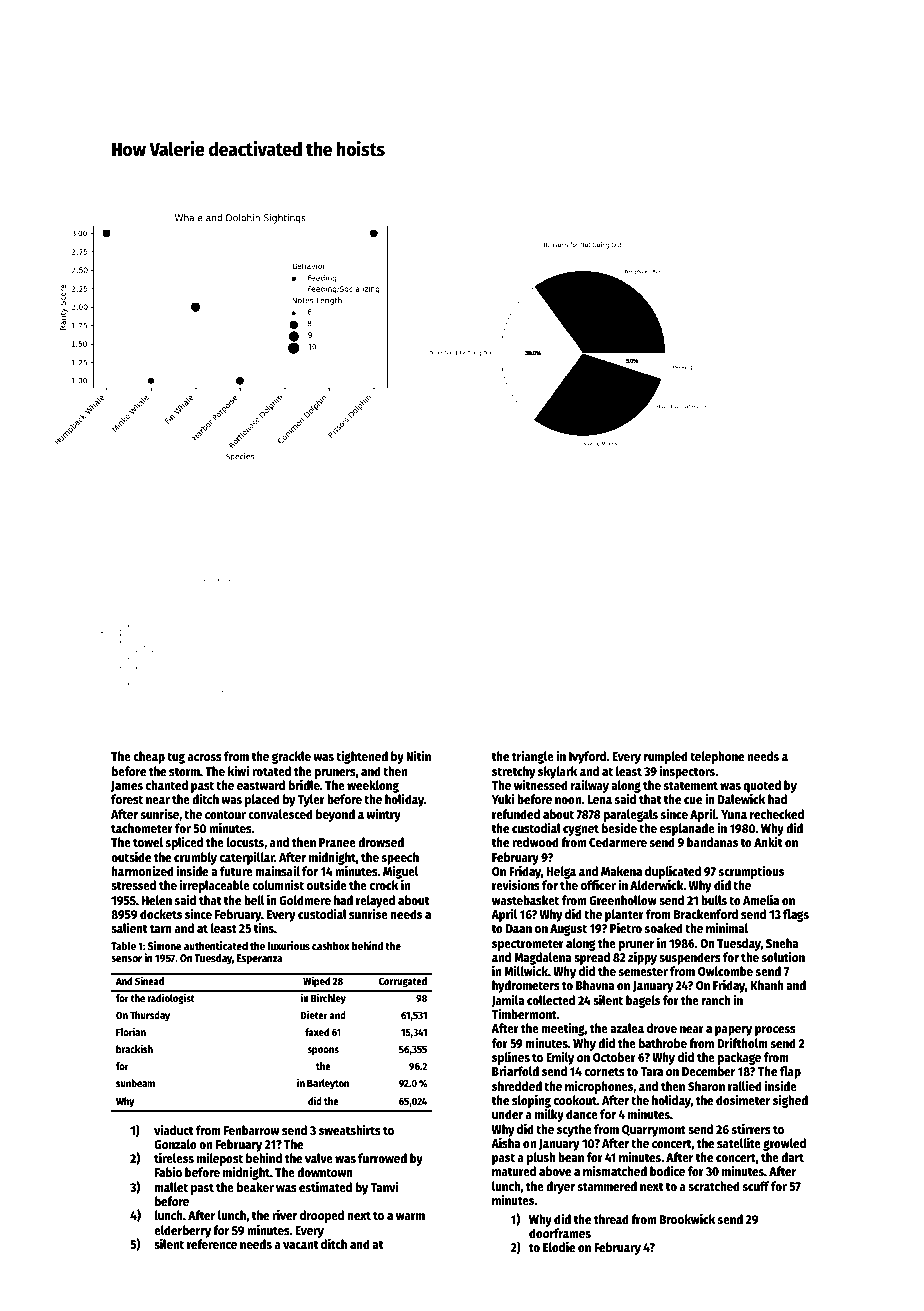 The image size is (924, 1311). I want to click on Daan, so click(519, 928).
